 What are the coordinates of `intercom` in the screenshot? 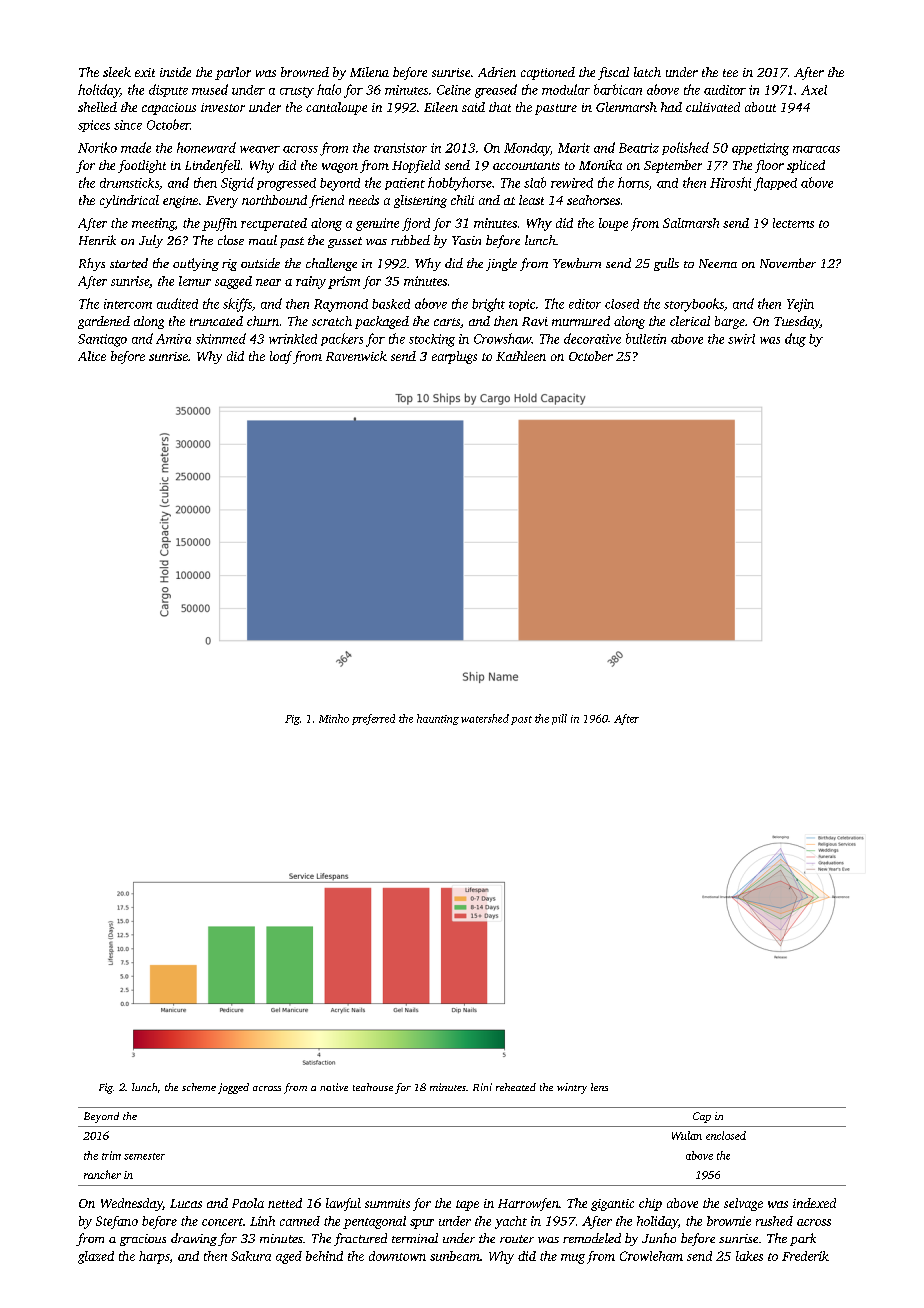 It's located at (128, 304).
